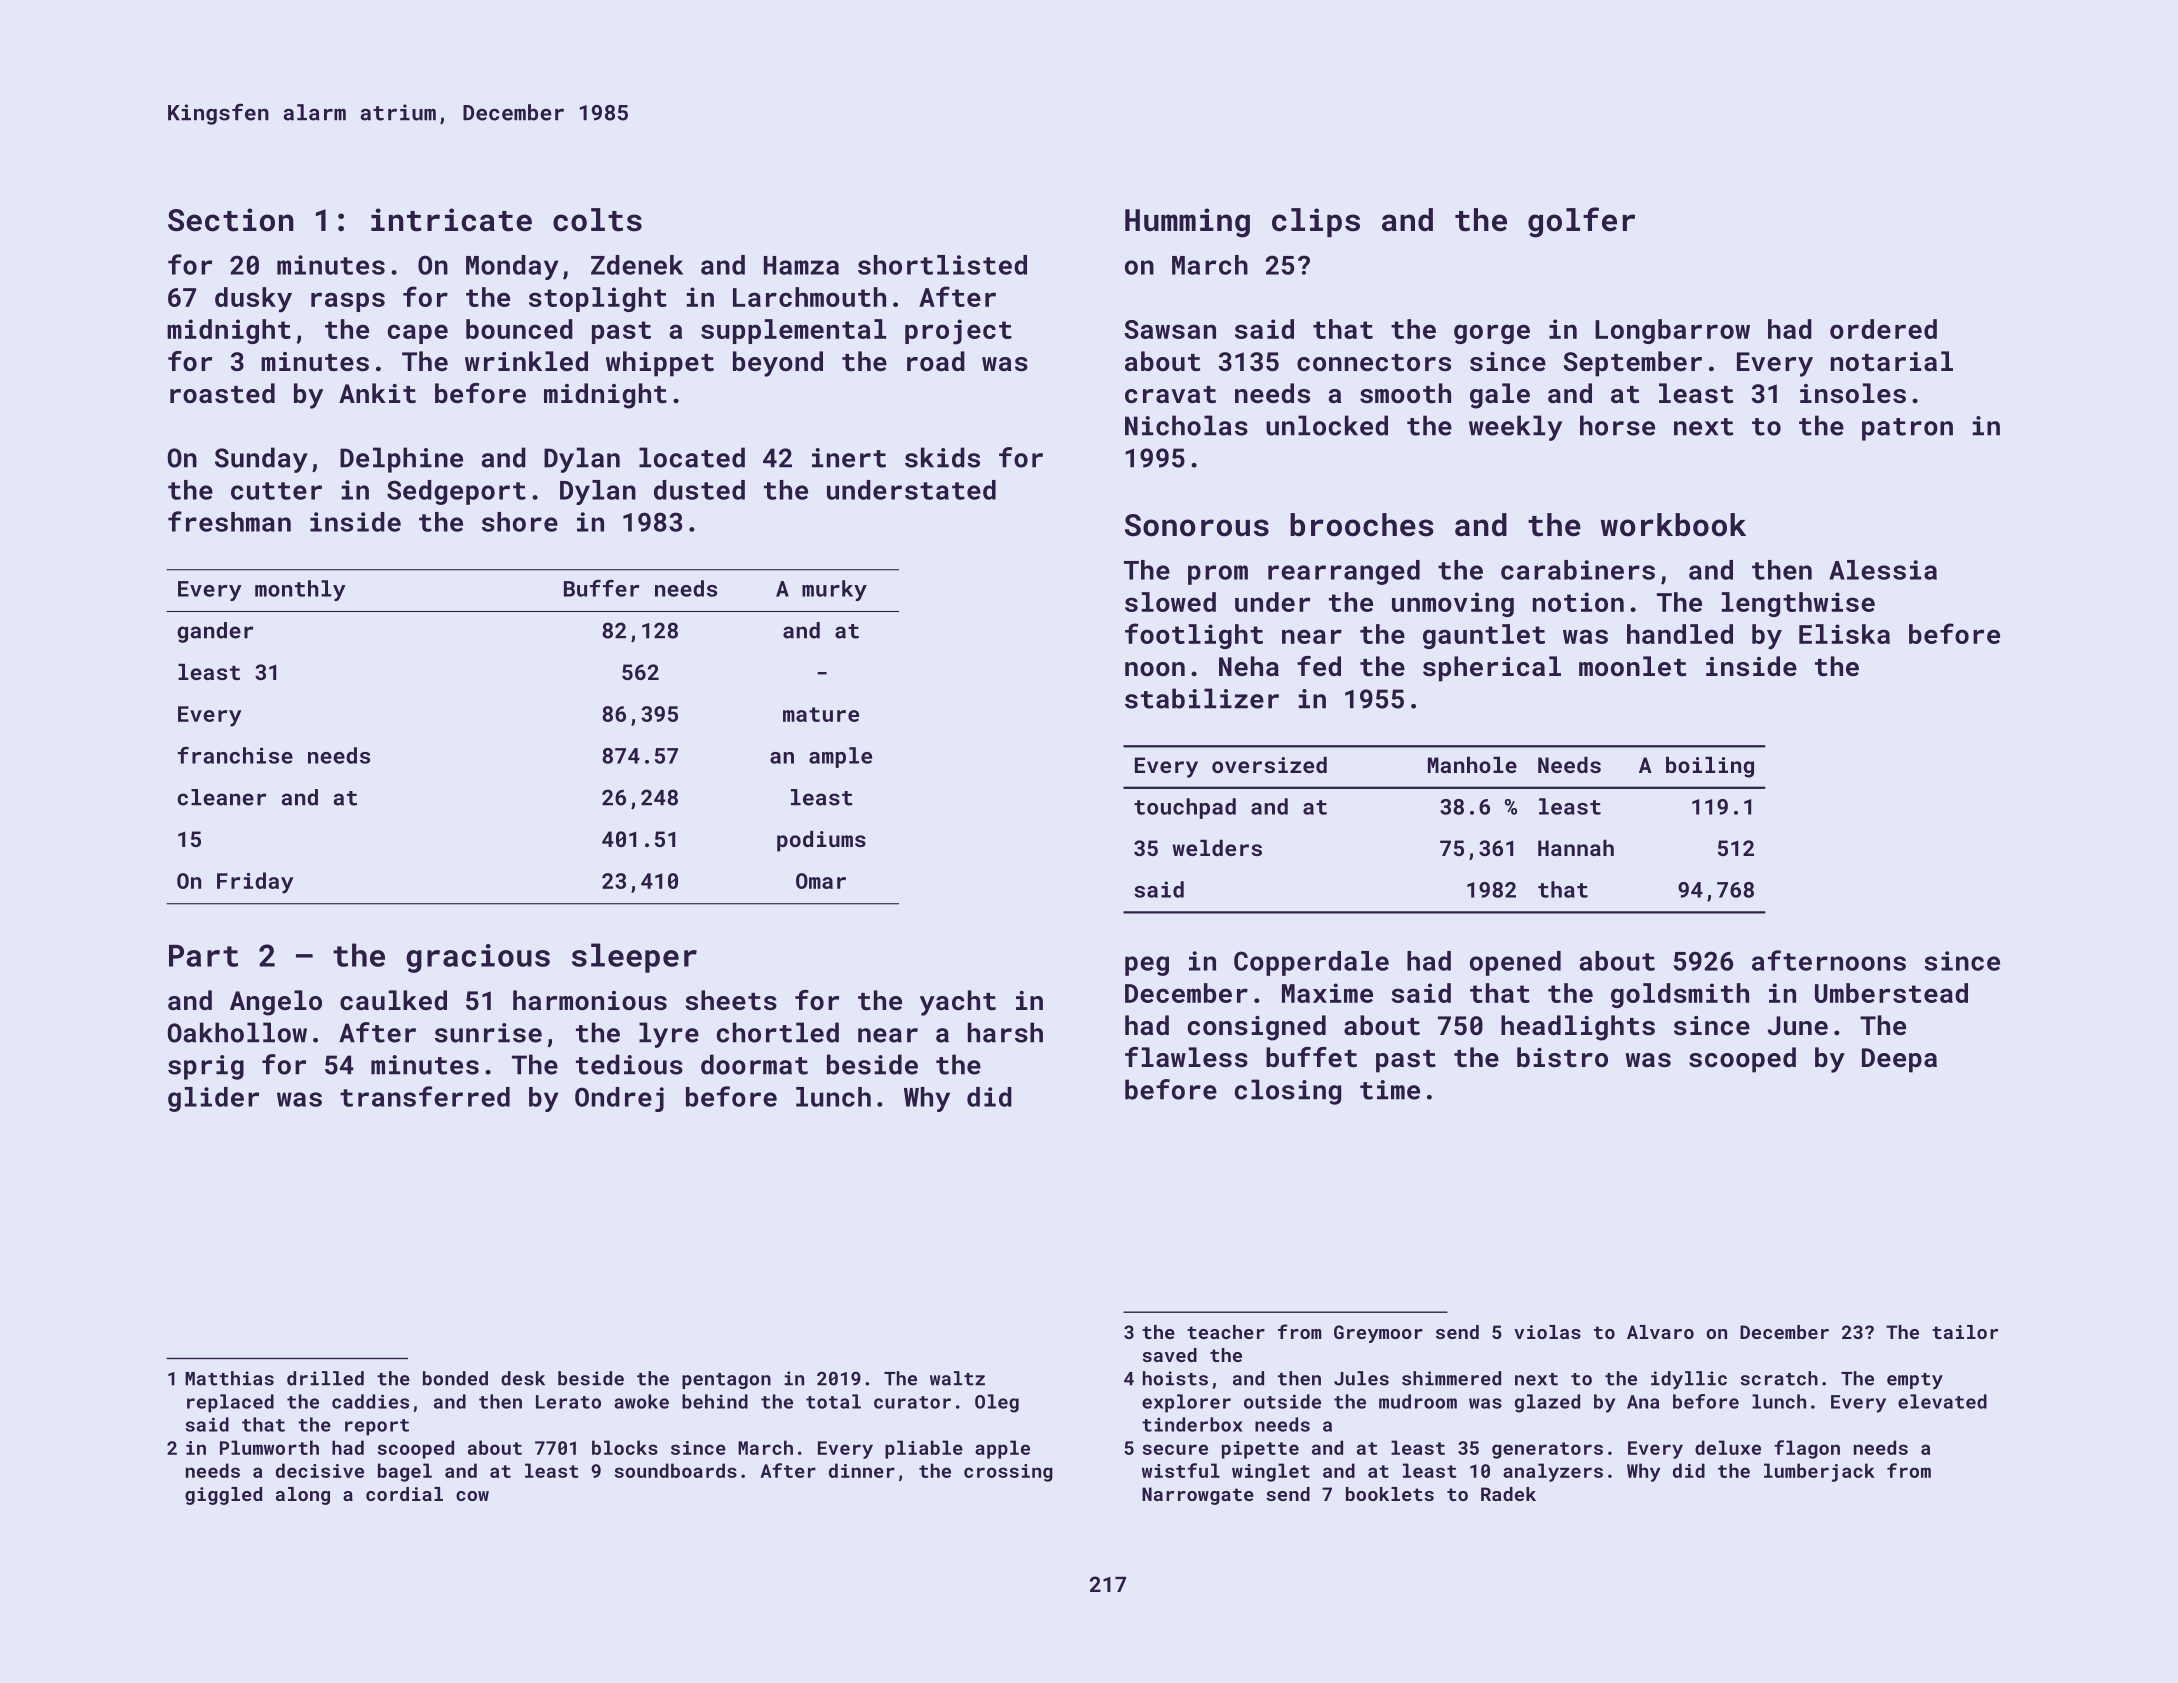 The height and width of the document is (1683, 2178). Describe the element at coordinates (235, 755) in the document. I see `franchise` at that location.
